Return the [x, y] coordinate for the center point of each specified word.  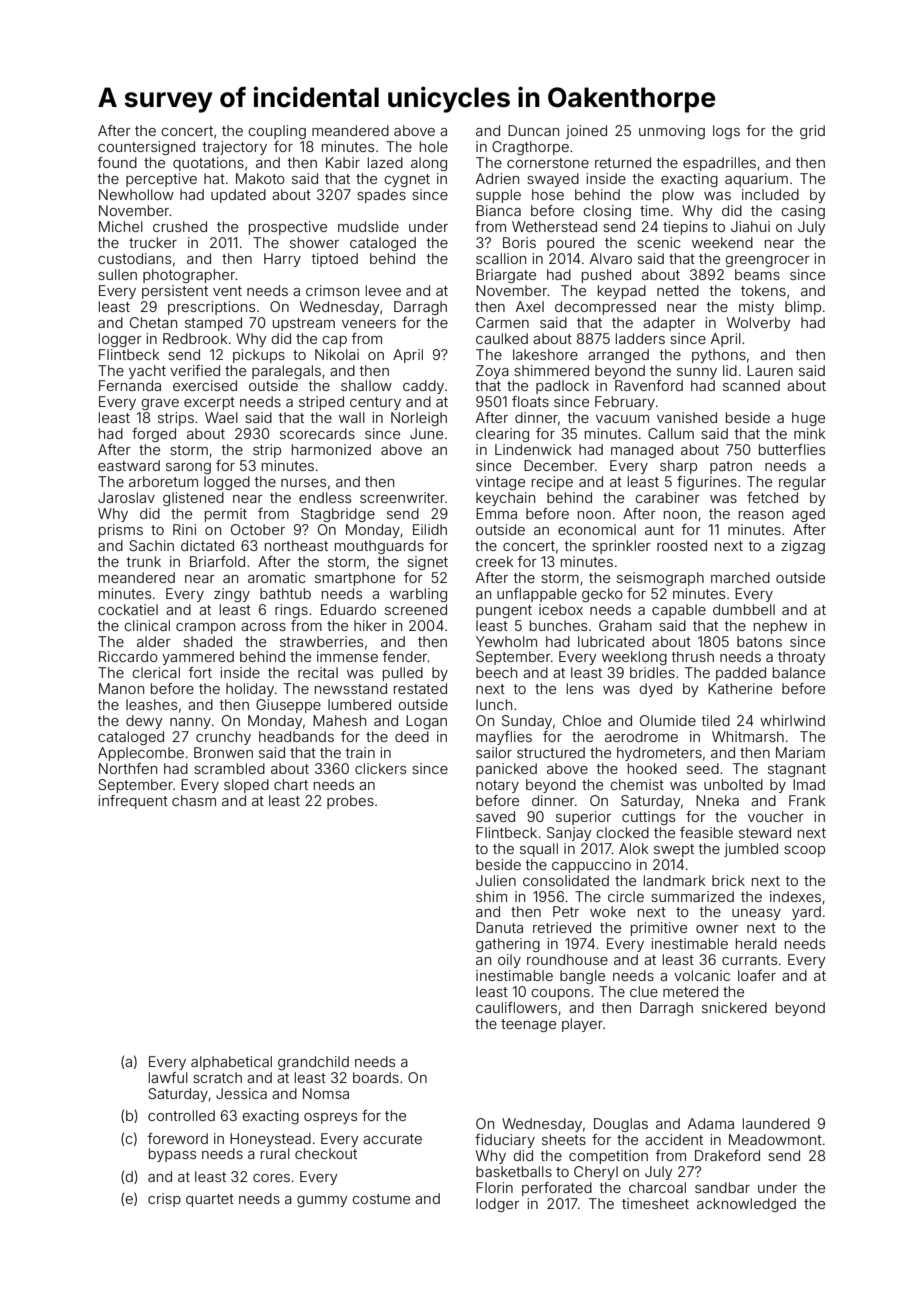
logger [120, 340]
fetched [772, 497]
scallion [501, 258]
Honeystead [270, 1140]
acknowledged [746, 1205]
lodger [497, 1205]
